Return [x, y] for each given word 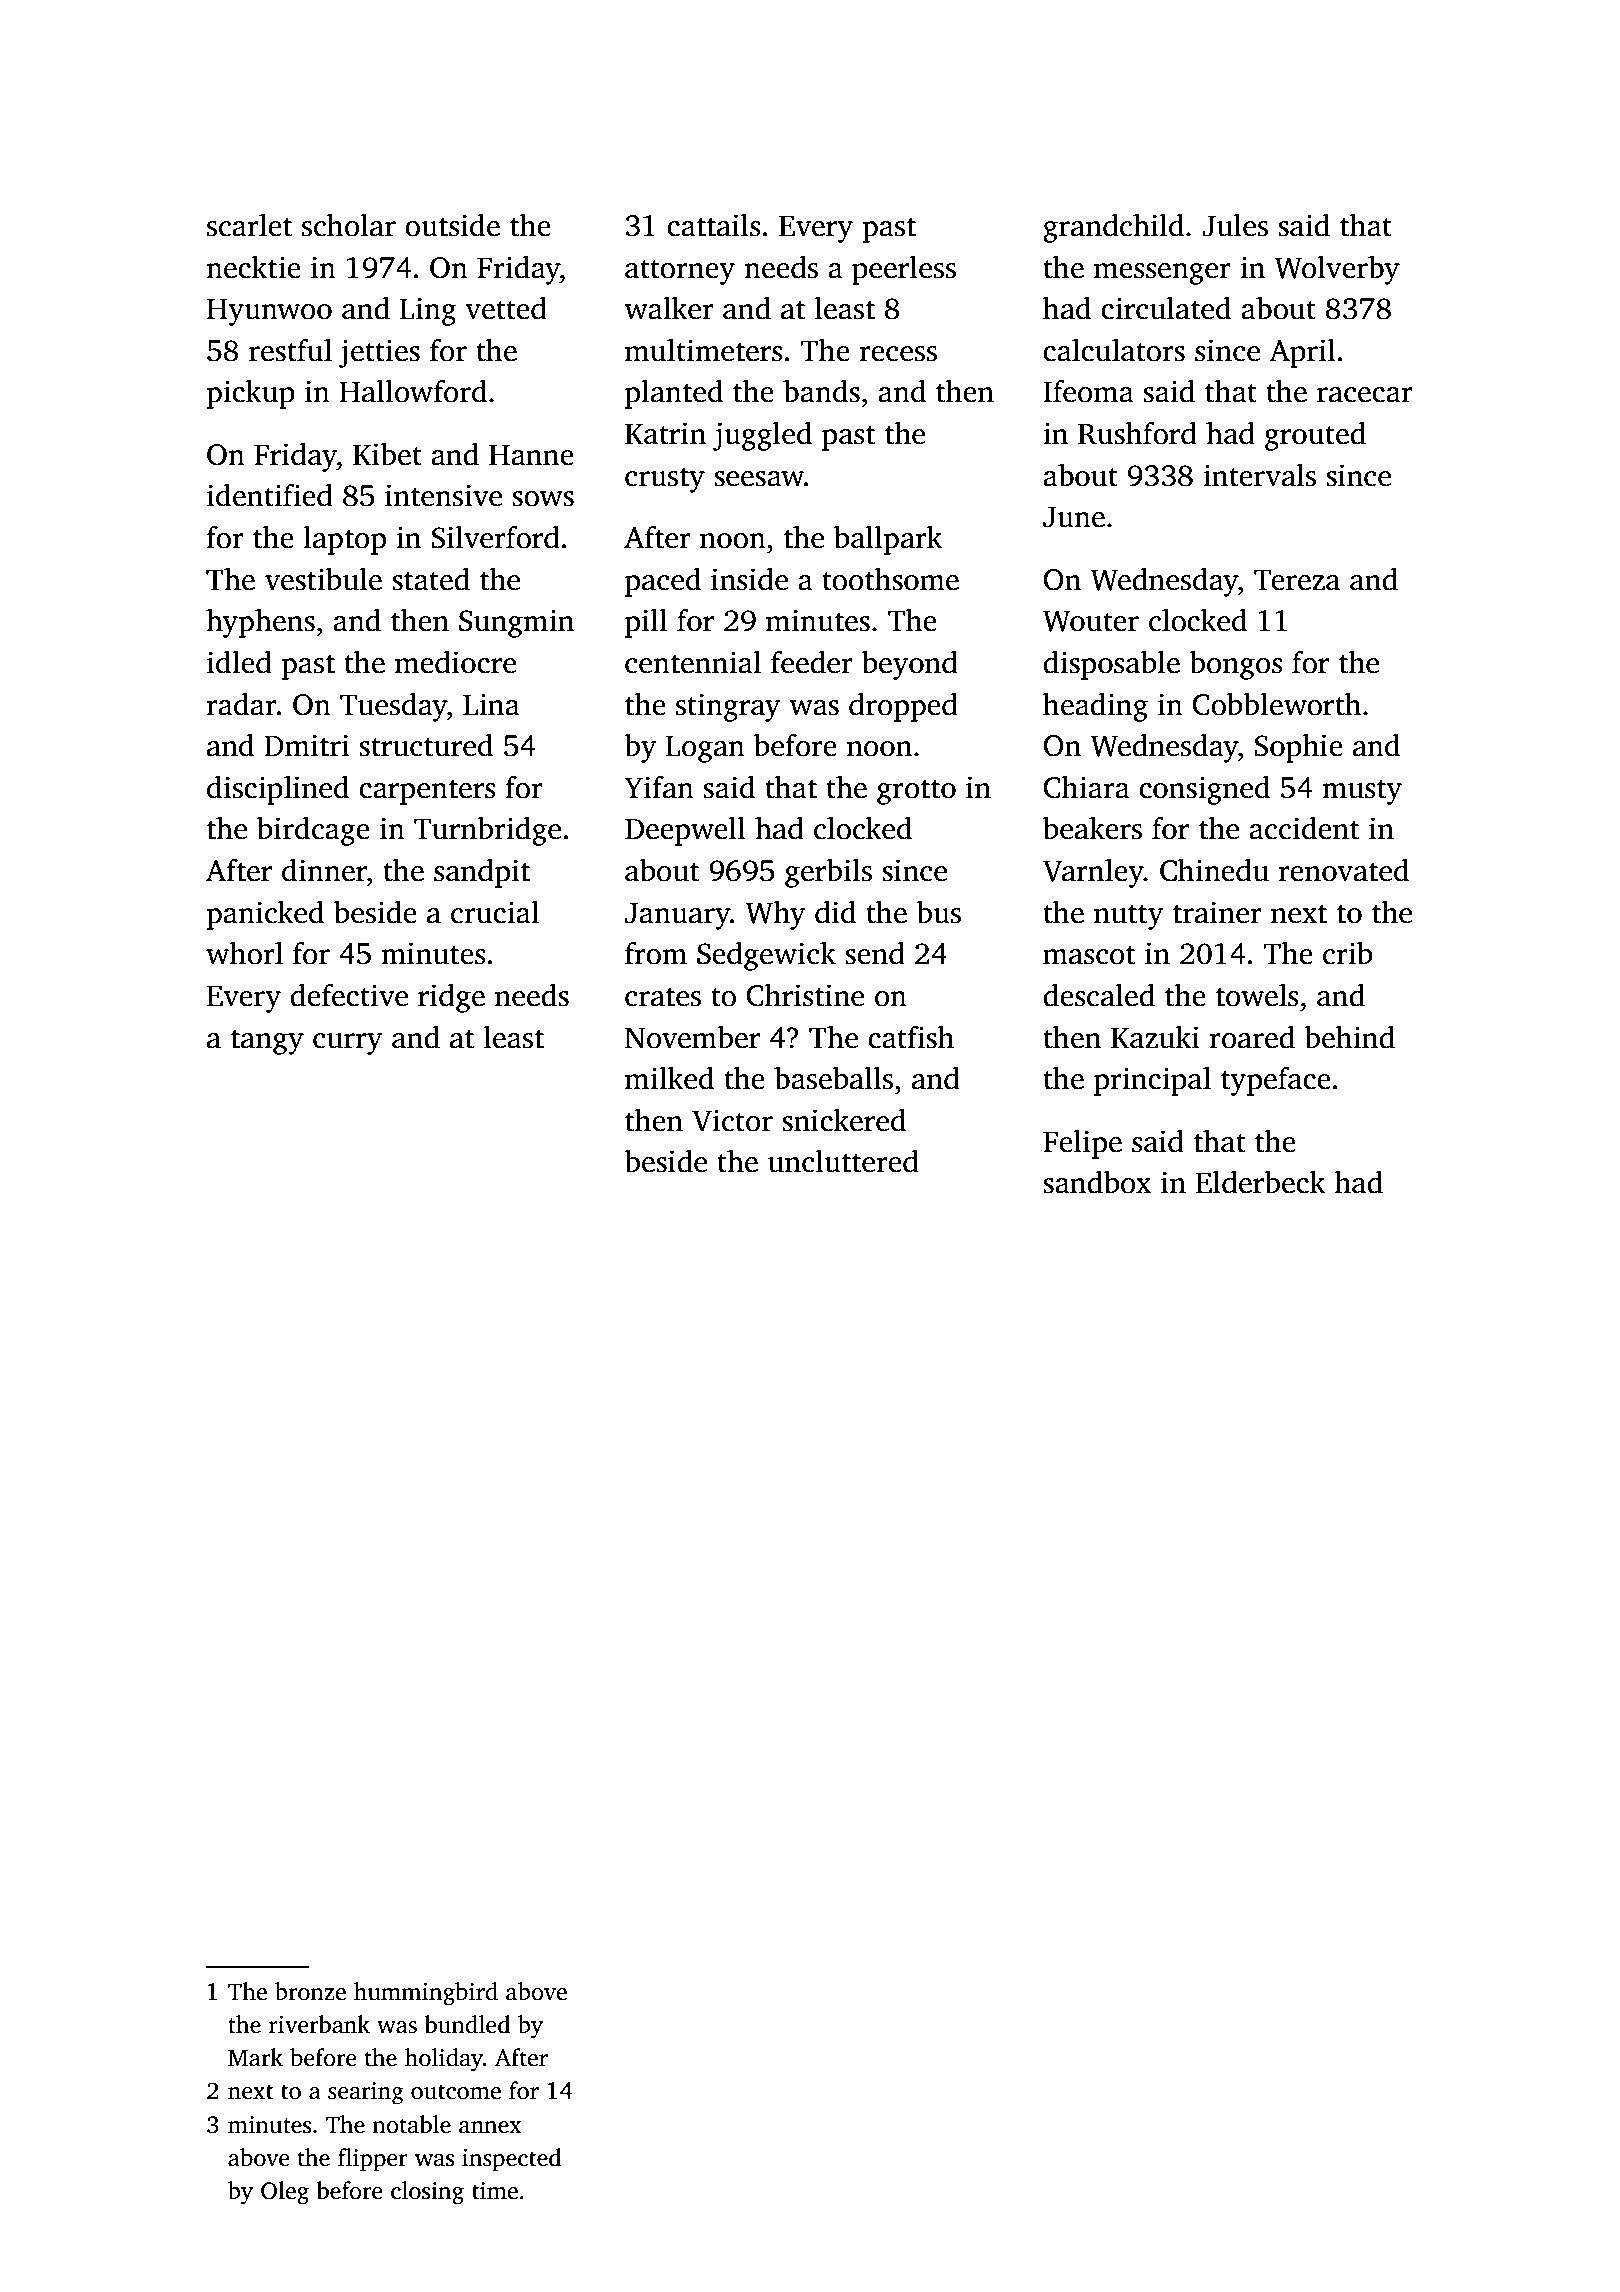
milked [669, 1078]
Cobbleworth [1277, 704]
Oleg [285, 2193]
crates [663, 997]
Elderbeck [1261, 1182]
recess [898, 354]
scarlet [250, 225]
